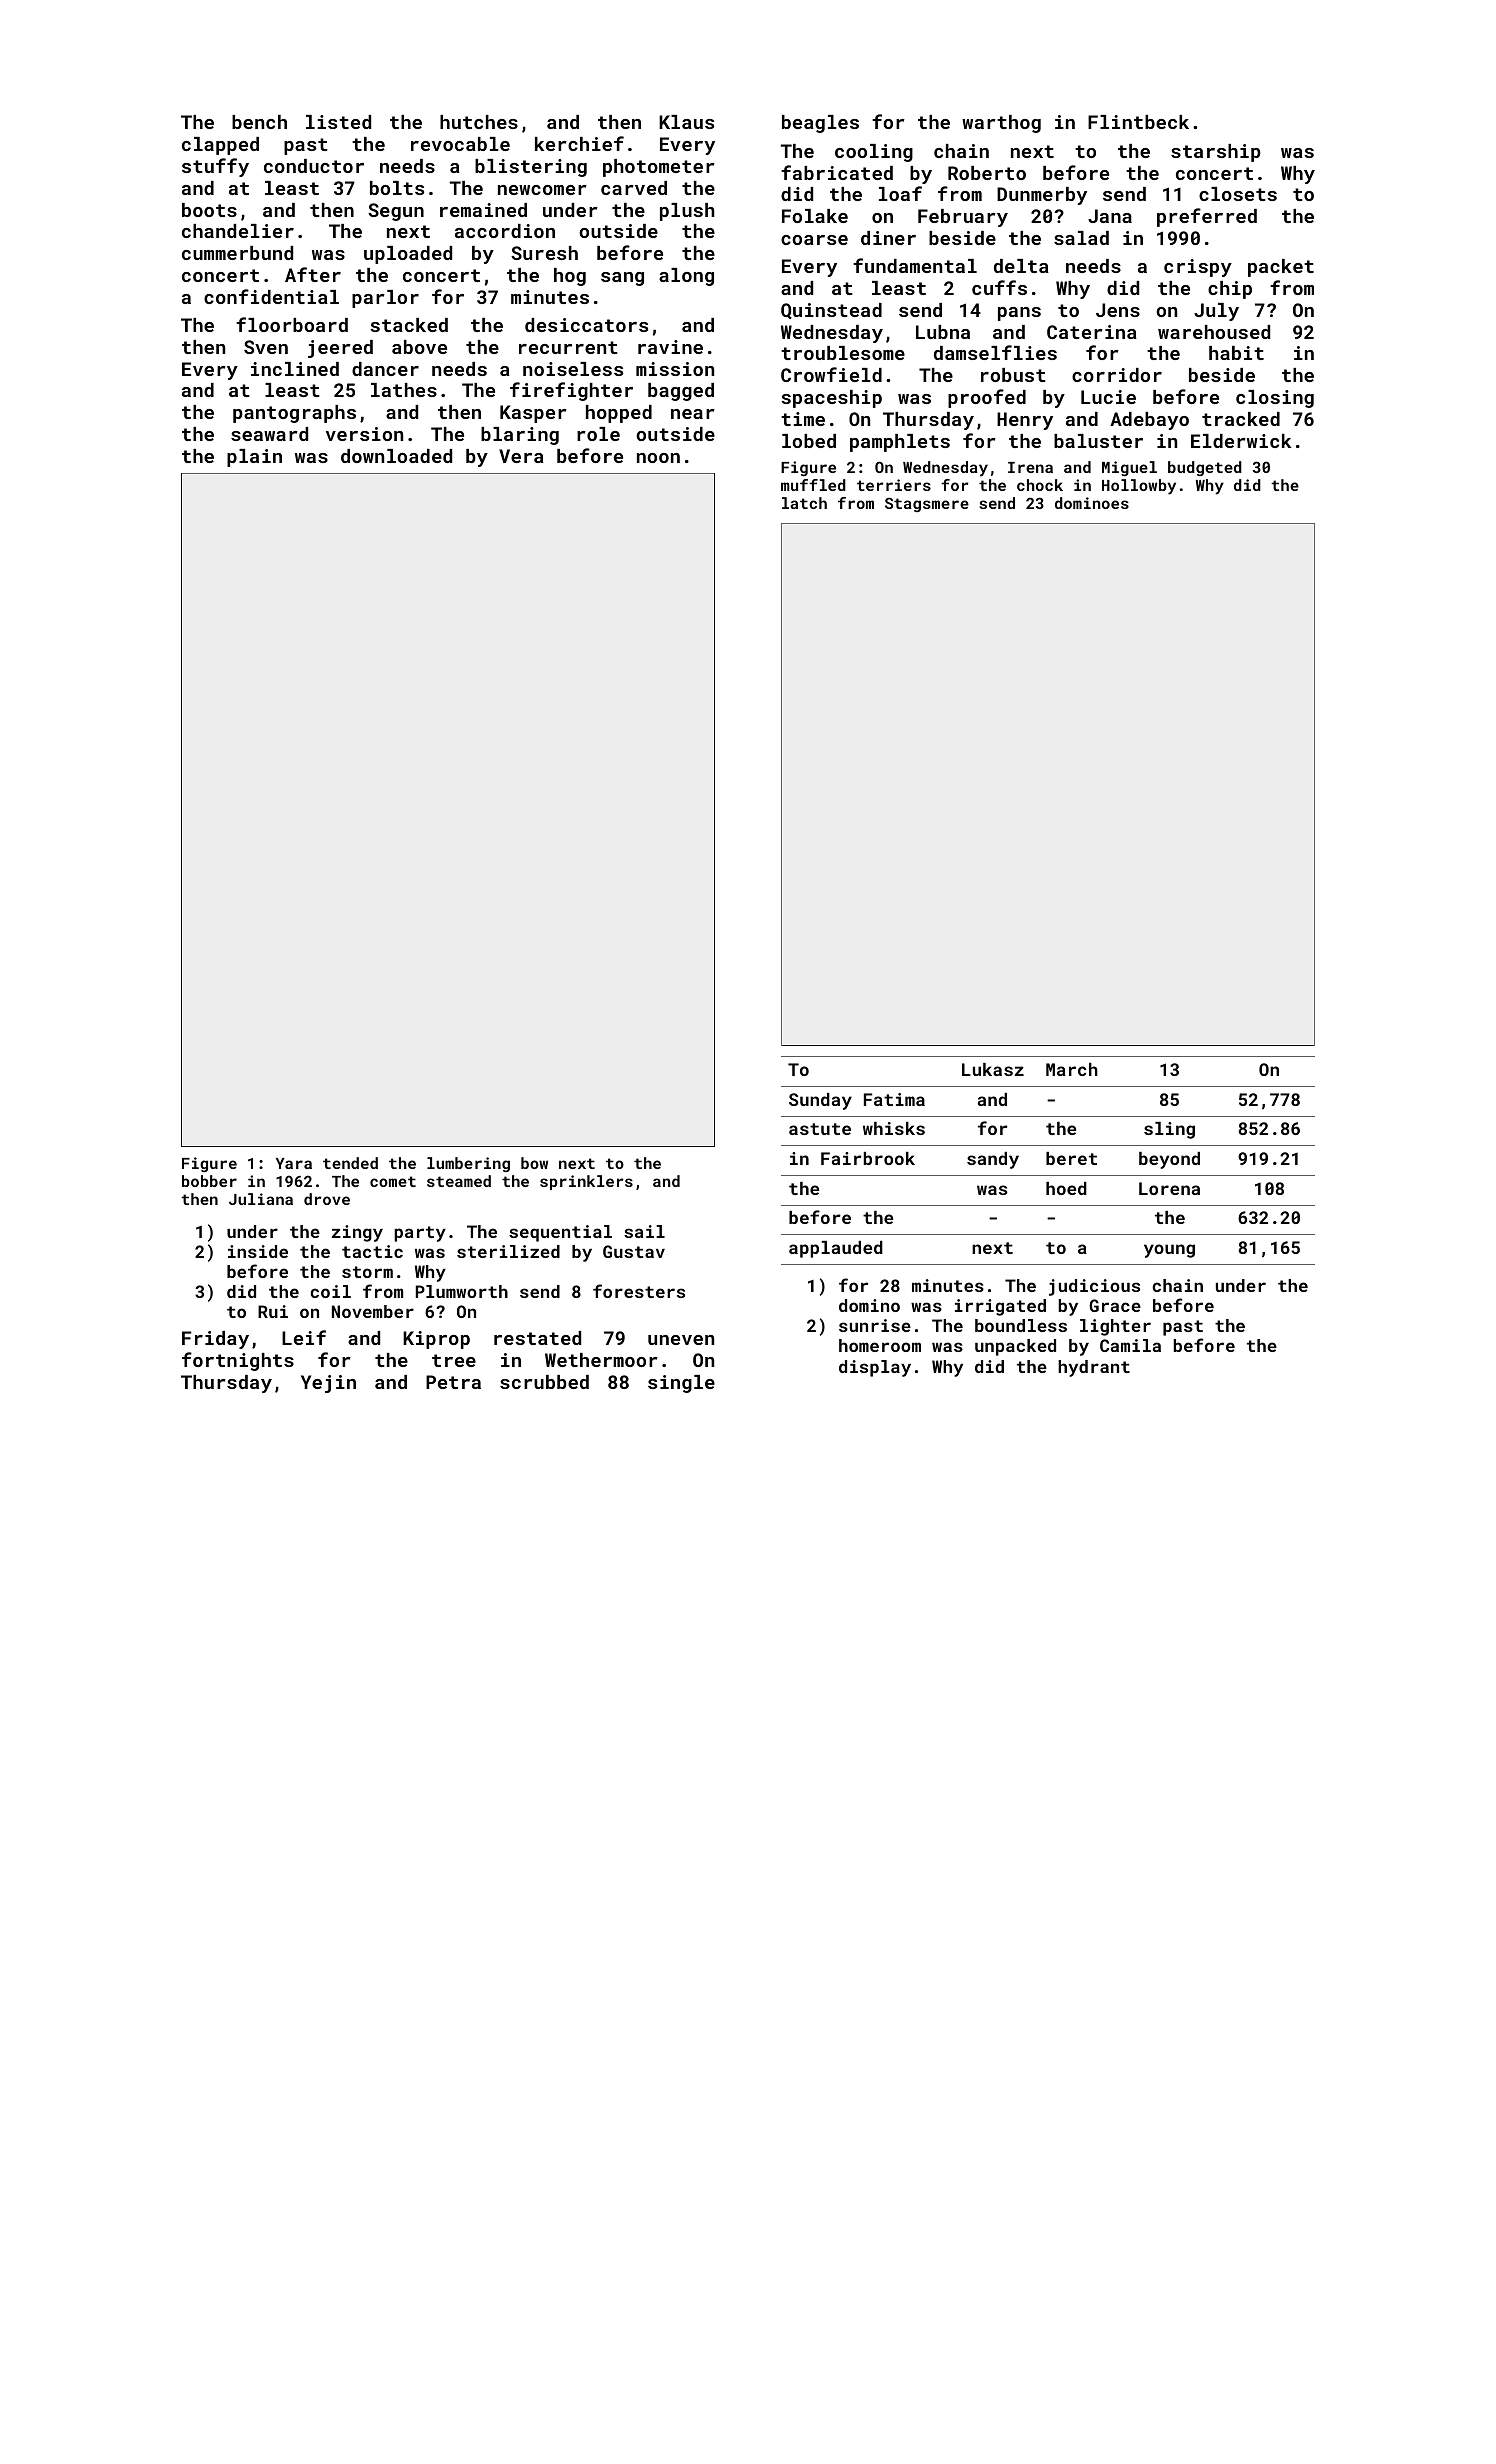 The image size is (1496, 2464). I want to click on conductor, so click(314, 166).
